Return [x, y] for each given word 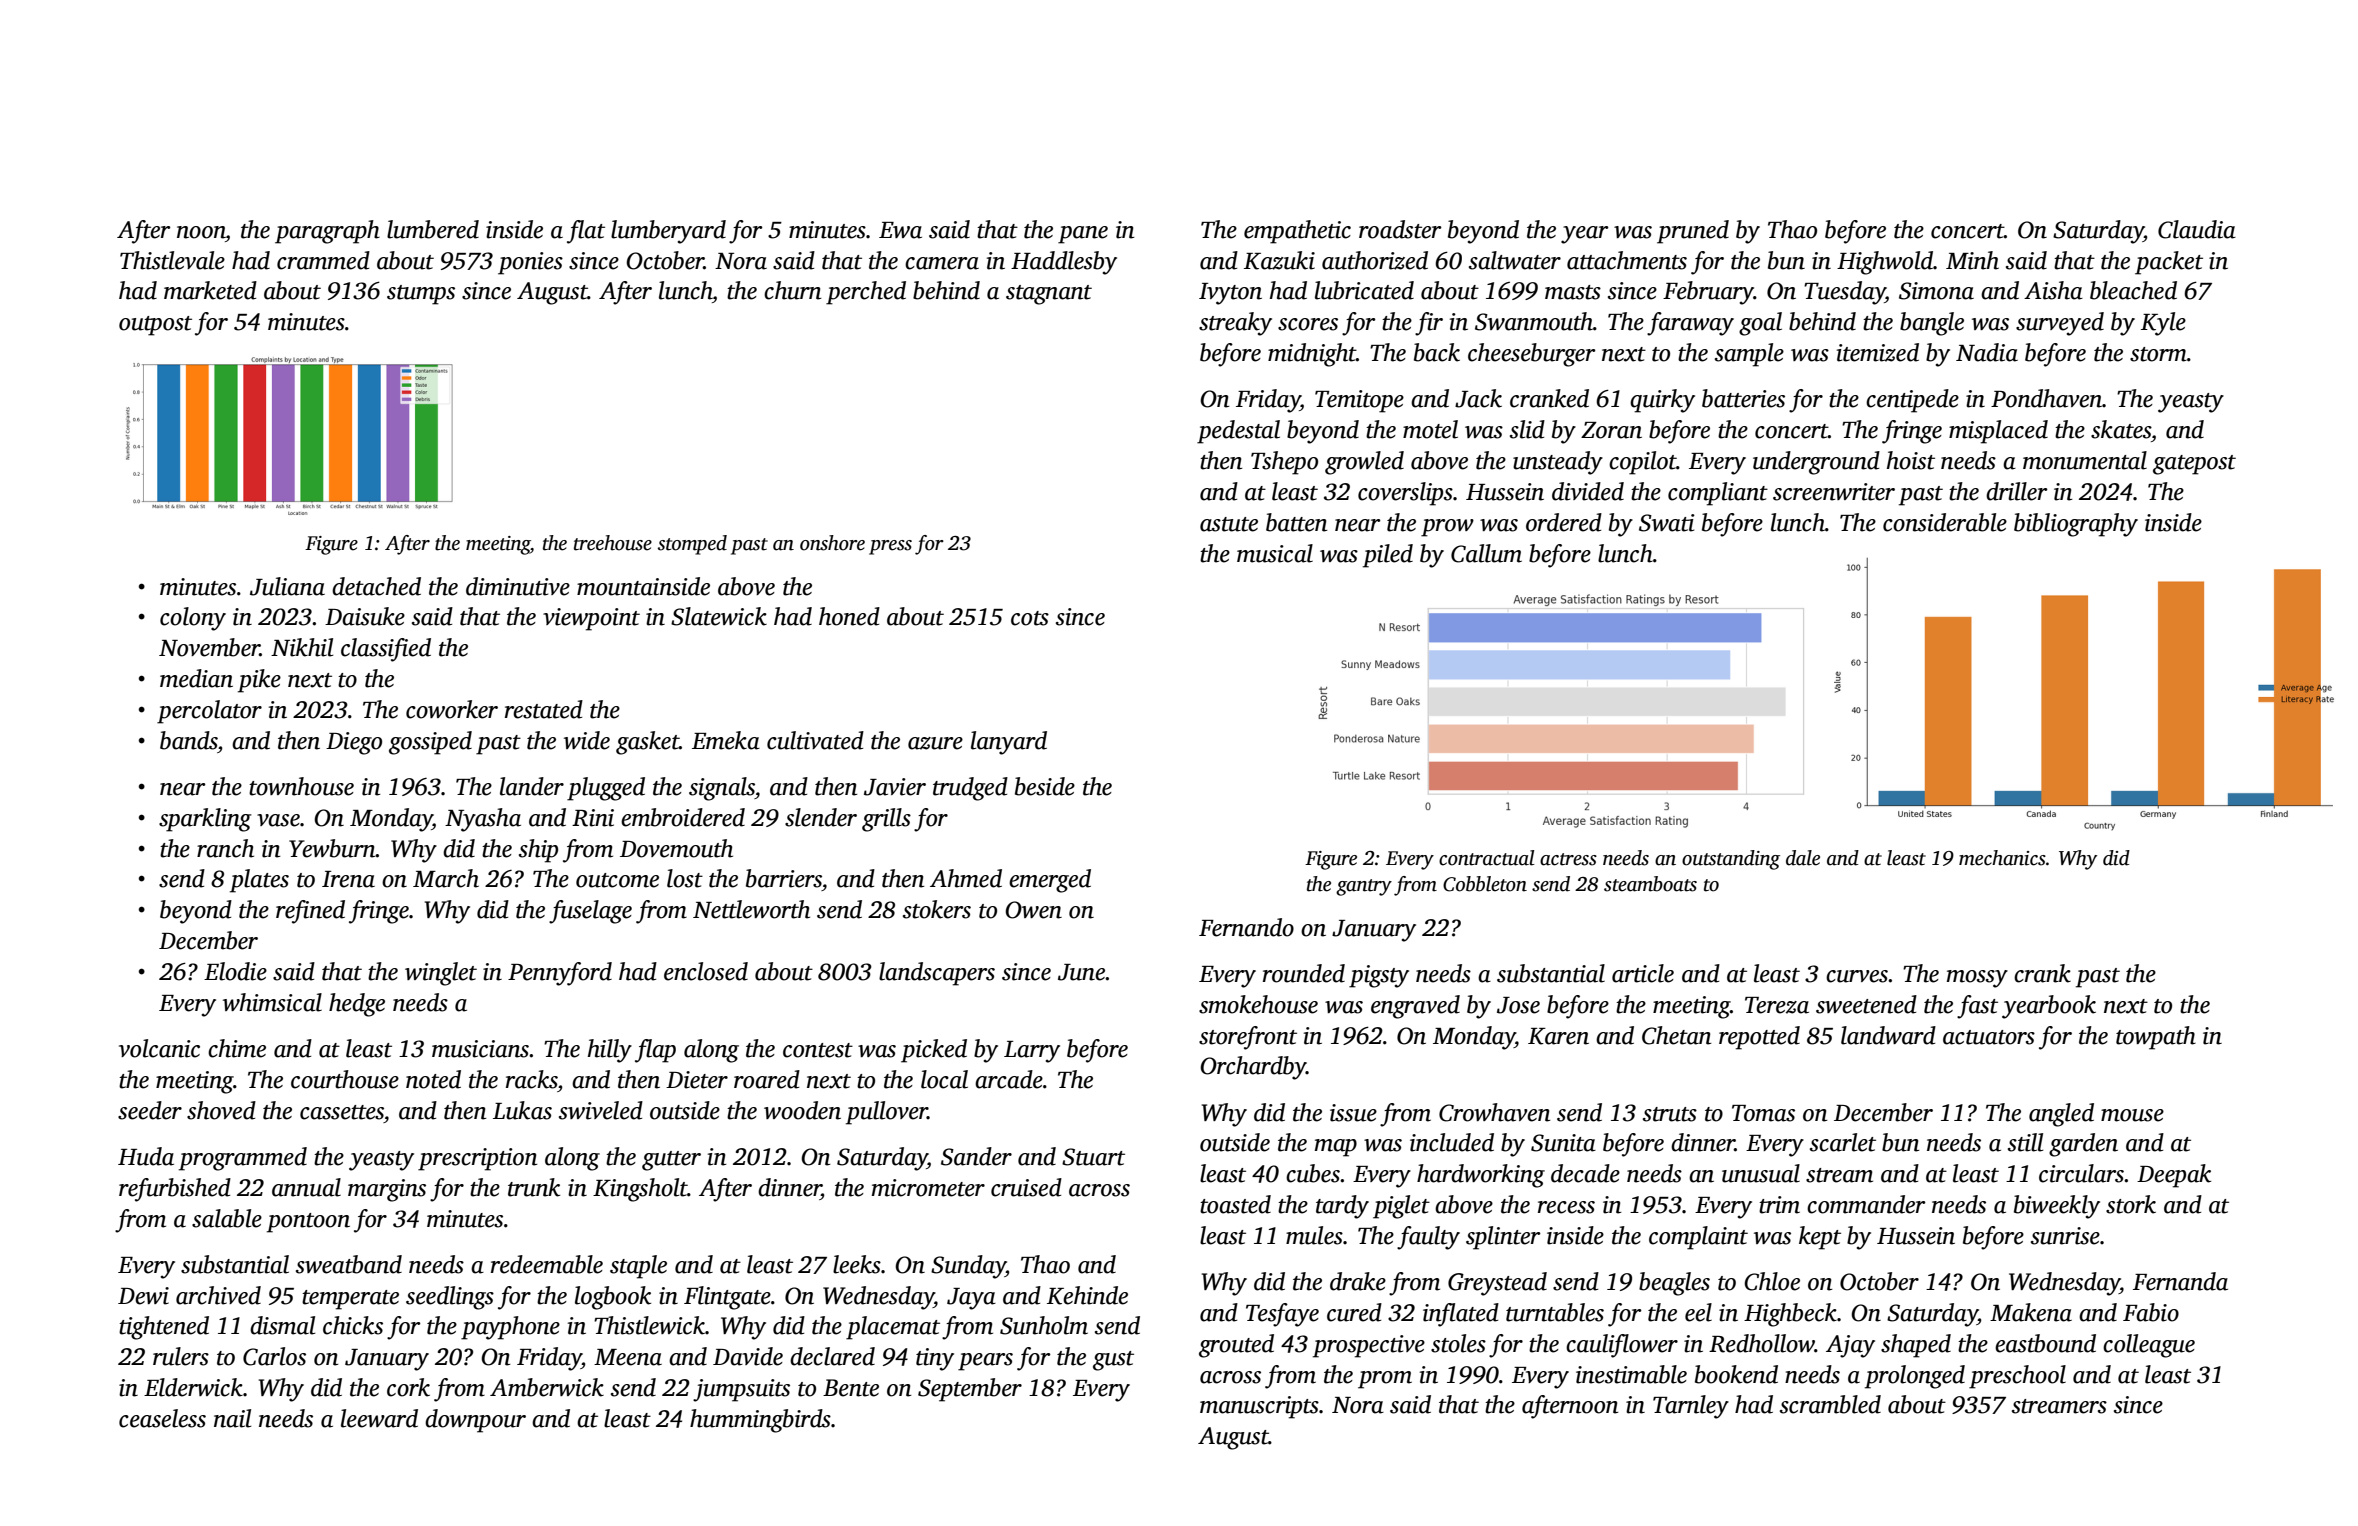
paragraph [327, 232]
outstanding [1731, 860]
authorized [1375, 260]
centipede [1912, 401]
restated [544, 709]
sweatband [349, 1264]
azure [935, 743]
